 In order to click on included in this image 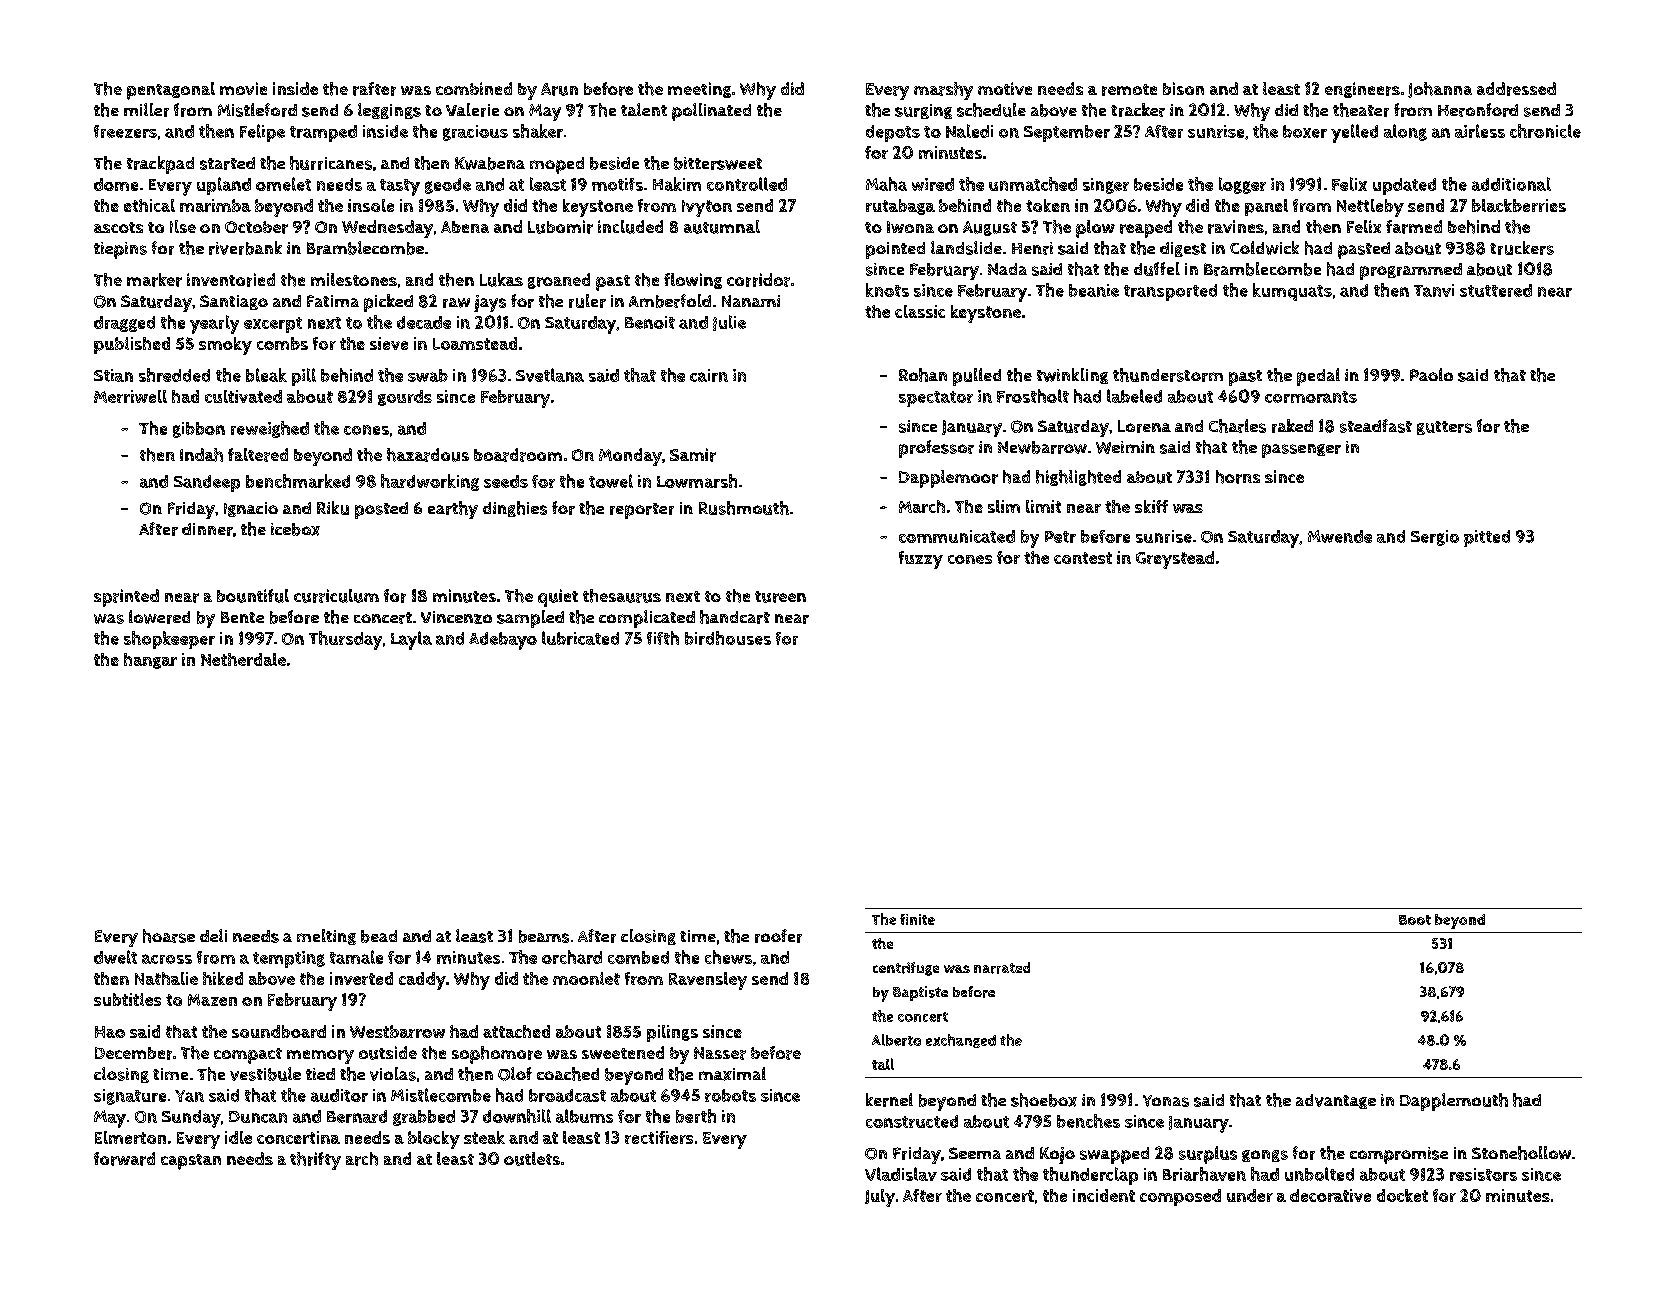, I will do `click(630, 227)`.
